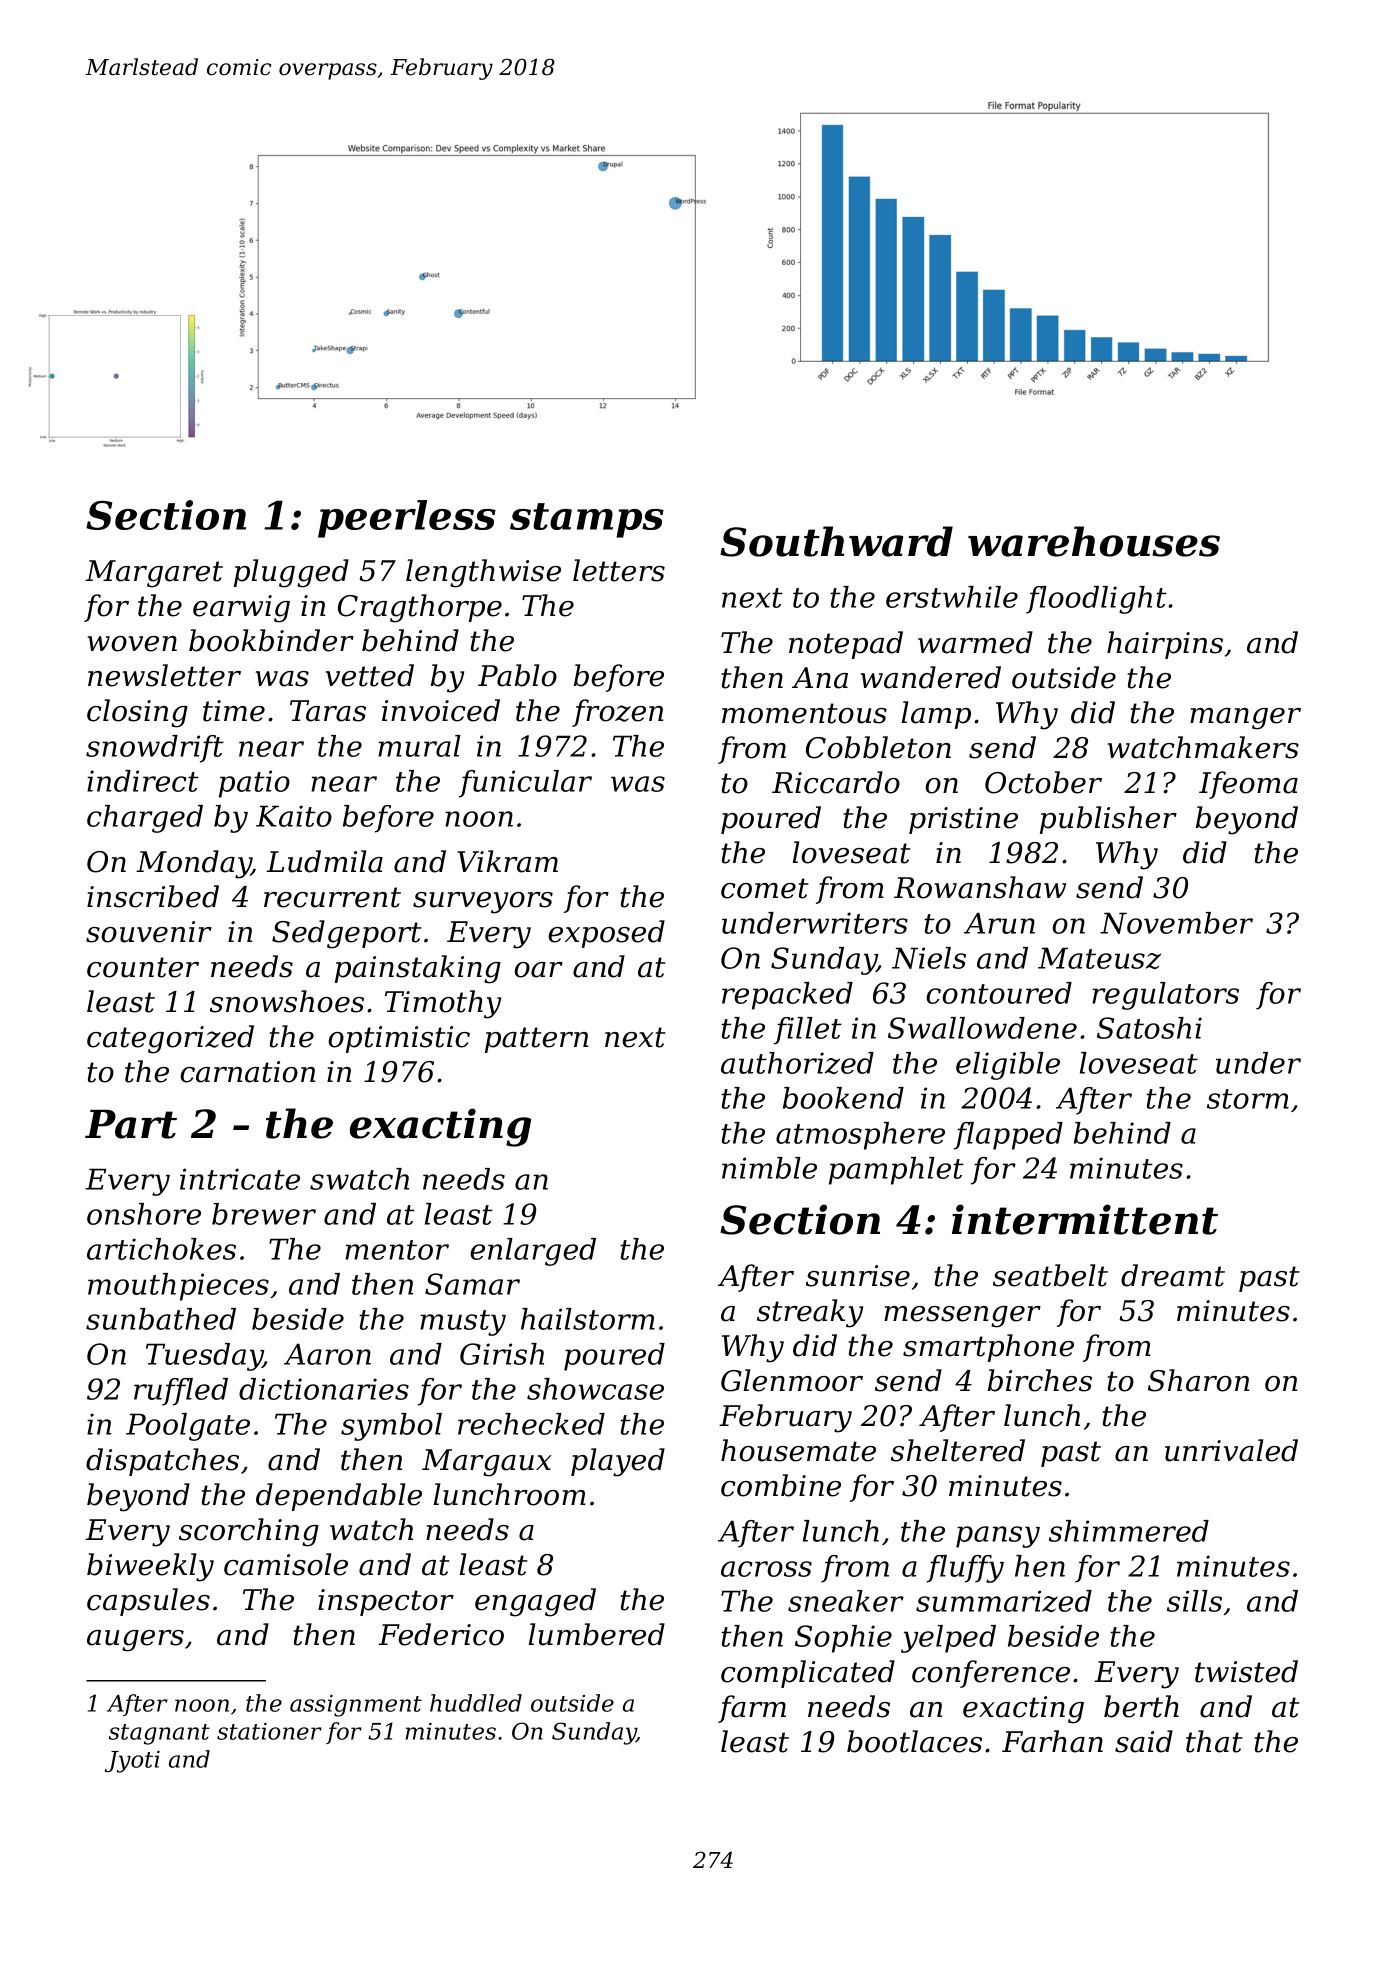  What do you see at coordinates (247, 1072) in the document?
I see `carnation` at bounding box center [247, 1072].
